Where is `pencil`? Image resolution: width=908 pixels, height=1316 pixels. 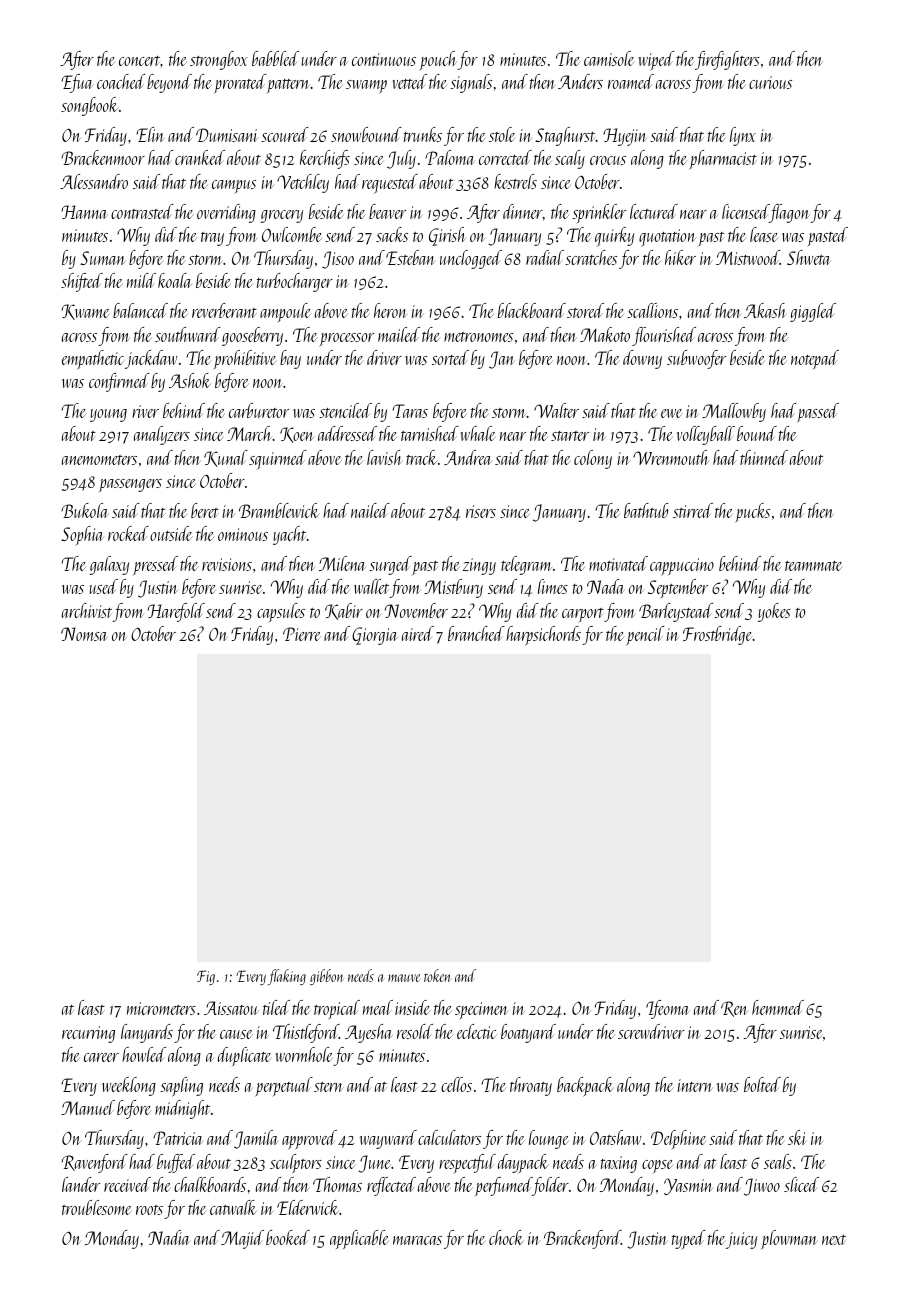 pencil is located at coordinates (645, 635).
